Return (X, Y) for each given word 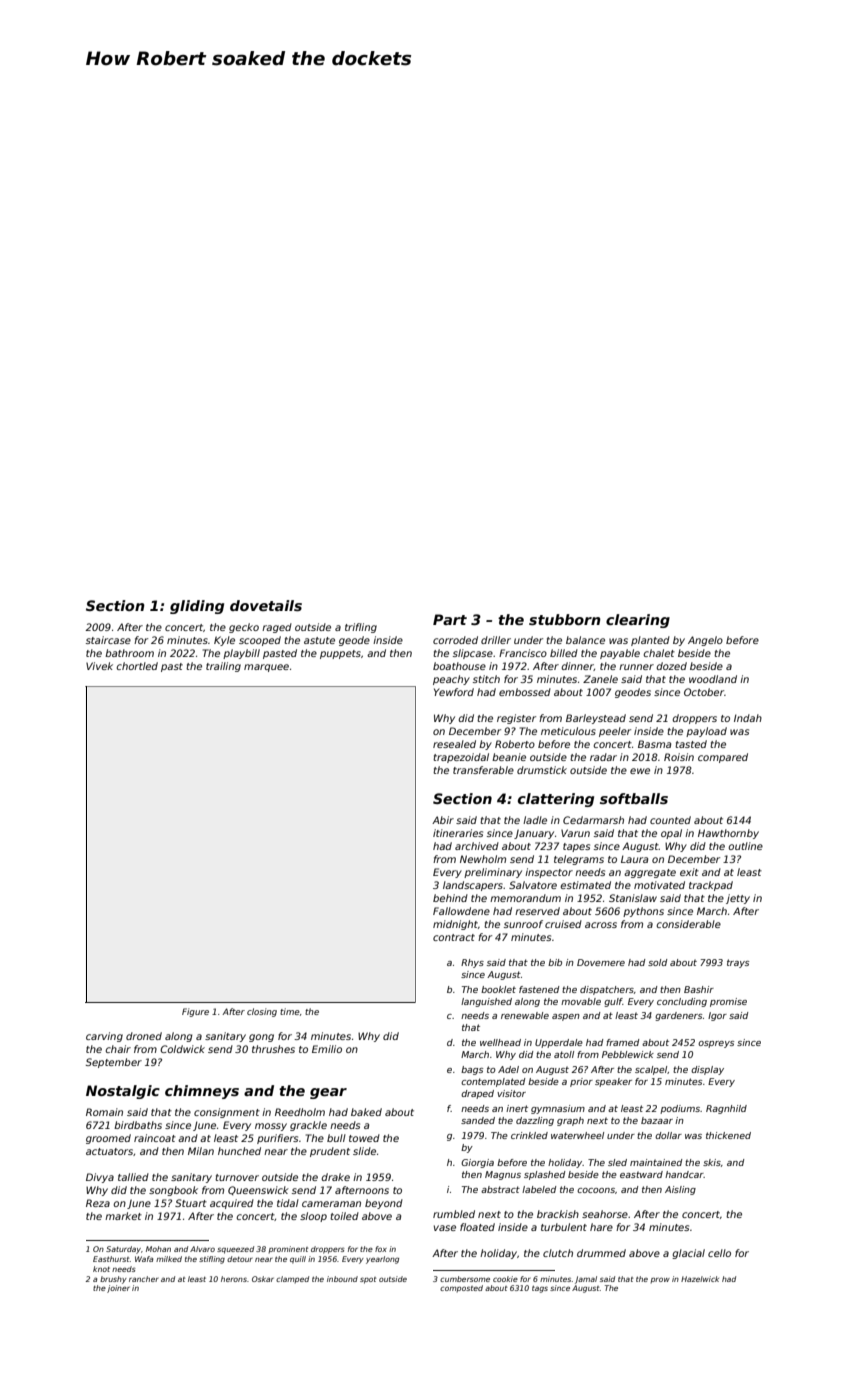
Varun (575, 833)
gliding (197, 607)
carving (104, 1037)
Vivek (99, 666)
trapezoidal (461, 758)
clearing (638, 621)
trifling (361, 628)
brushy (113, 1280)
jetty (738, 899)
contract (454, 937)
